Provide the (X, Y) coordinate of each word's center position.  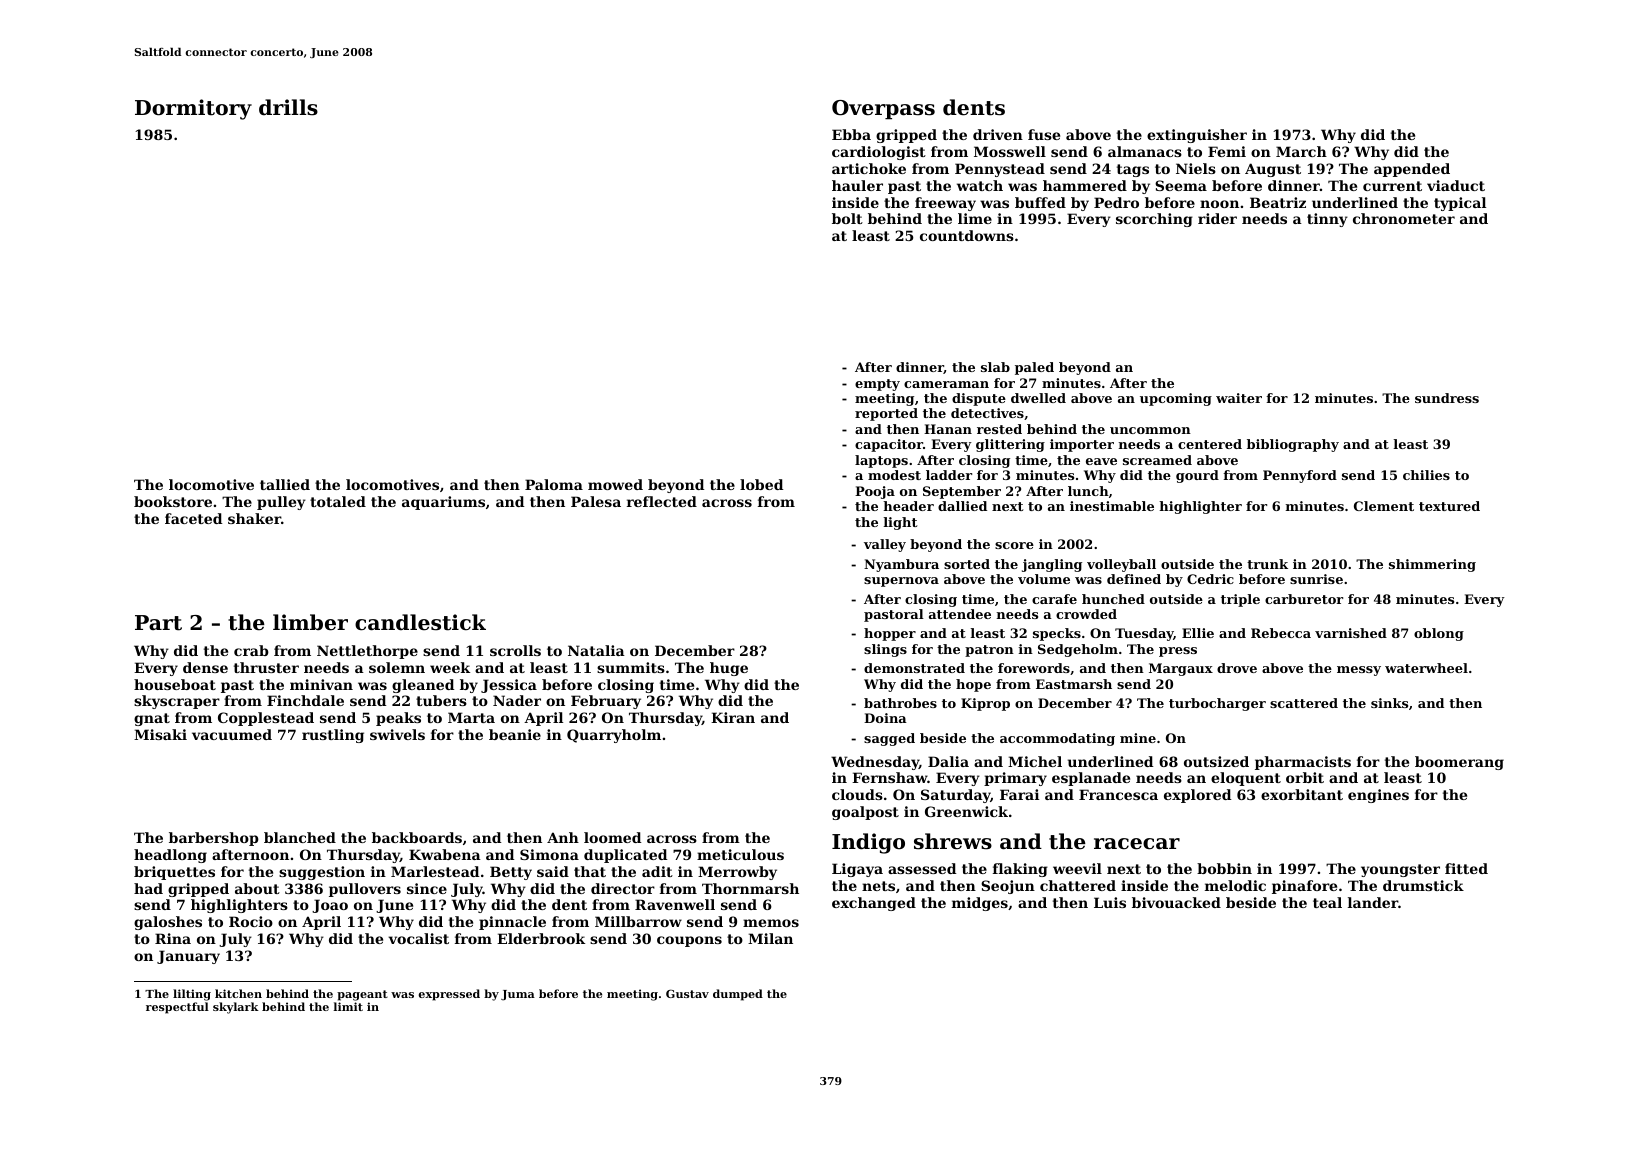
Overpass (883, 110)
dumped (738, 995)
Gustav (687, 993)
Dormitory (193, 109)
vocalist (418, 938)
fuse (1044, 134)
